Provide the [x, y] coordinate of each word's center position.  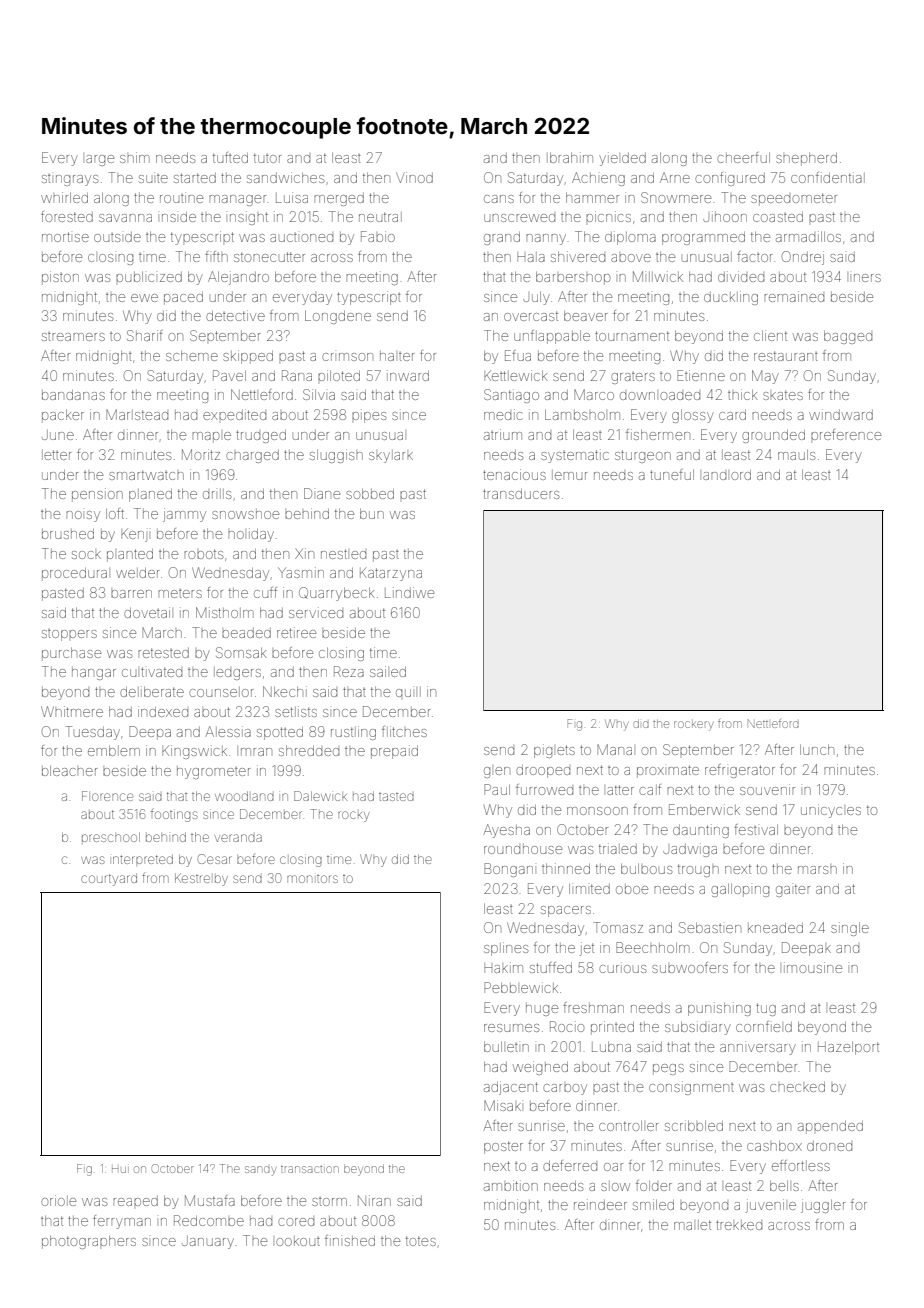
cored [296, 1222]
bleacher [69, 771]
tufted [230, 157]
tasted [396, 797]
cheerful [743, 157]
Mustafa [210, 1200]
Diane [322, 493]
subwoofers [690, 967]
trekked [739, 1225]
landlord [727, 475]
